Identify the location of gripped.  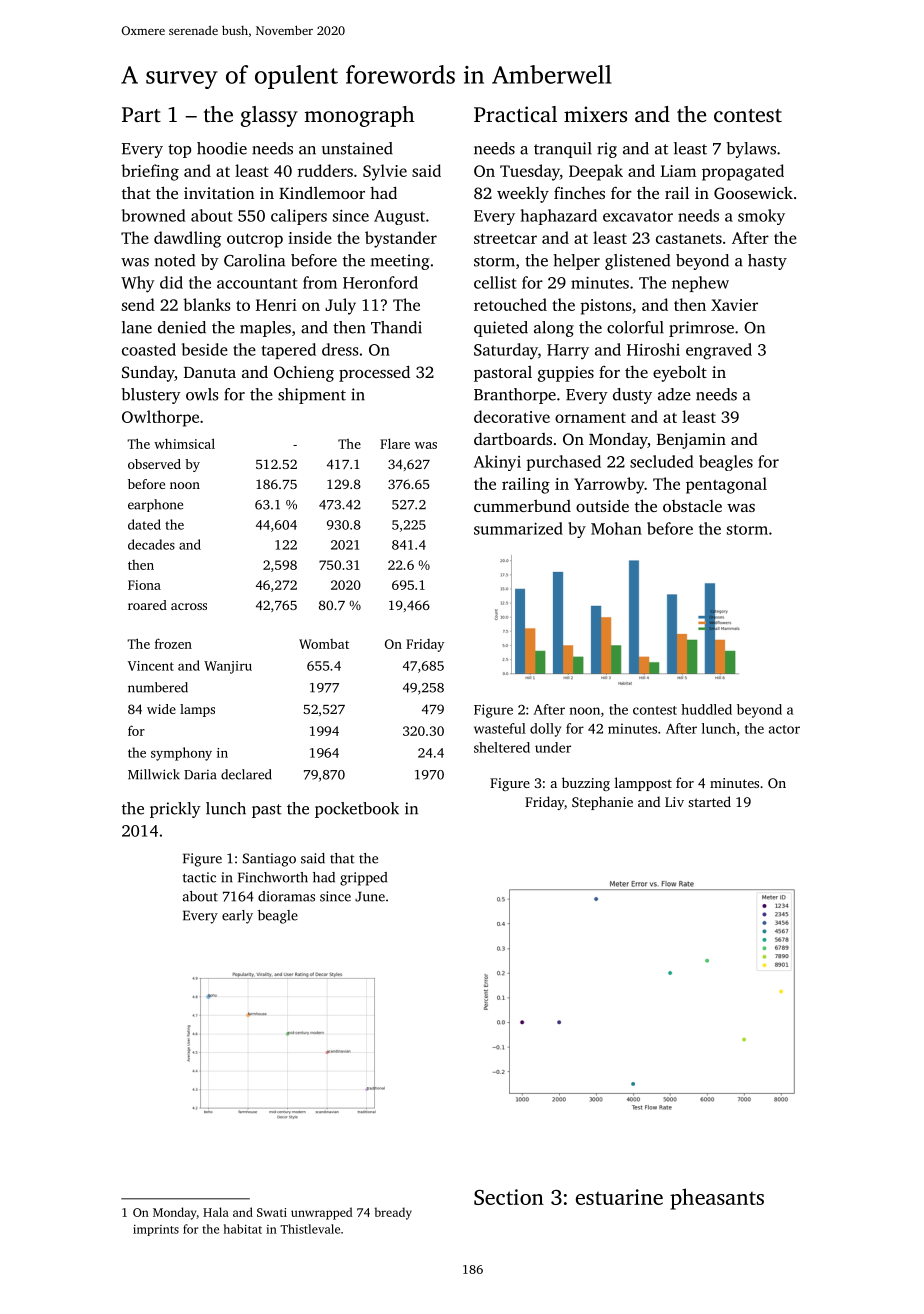
(363, 879).
